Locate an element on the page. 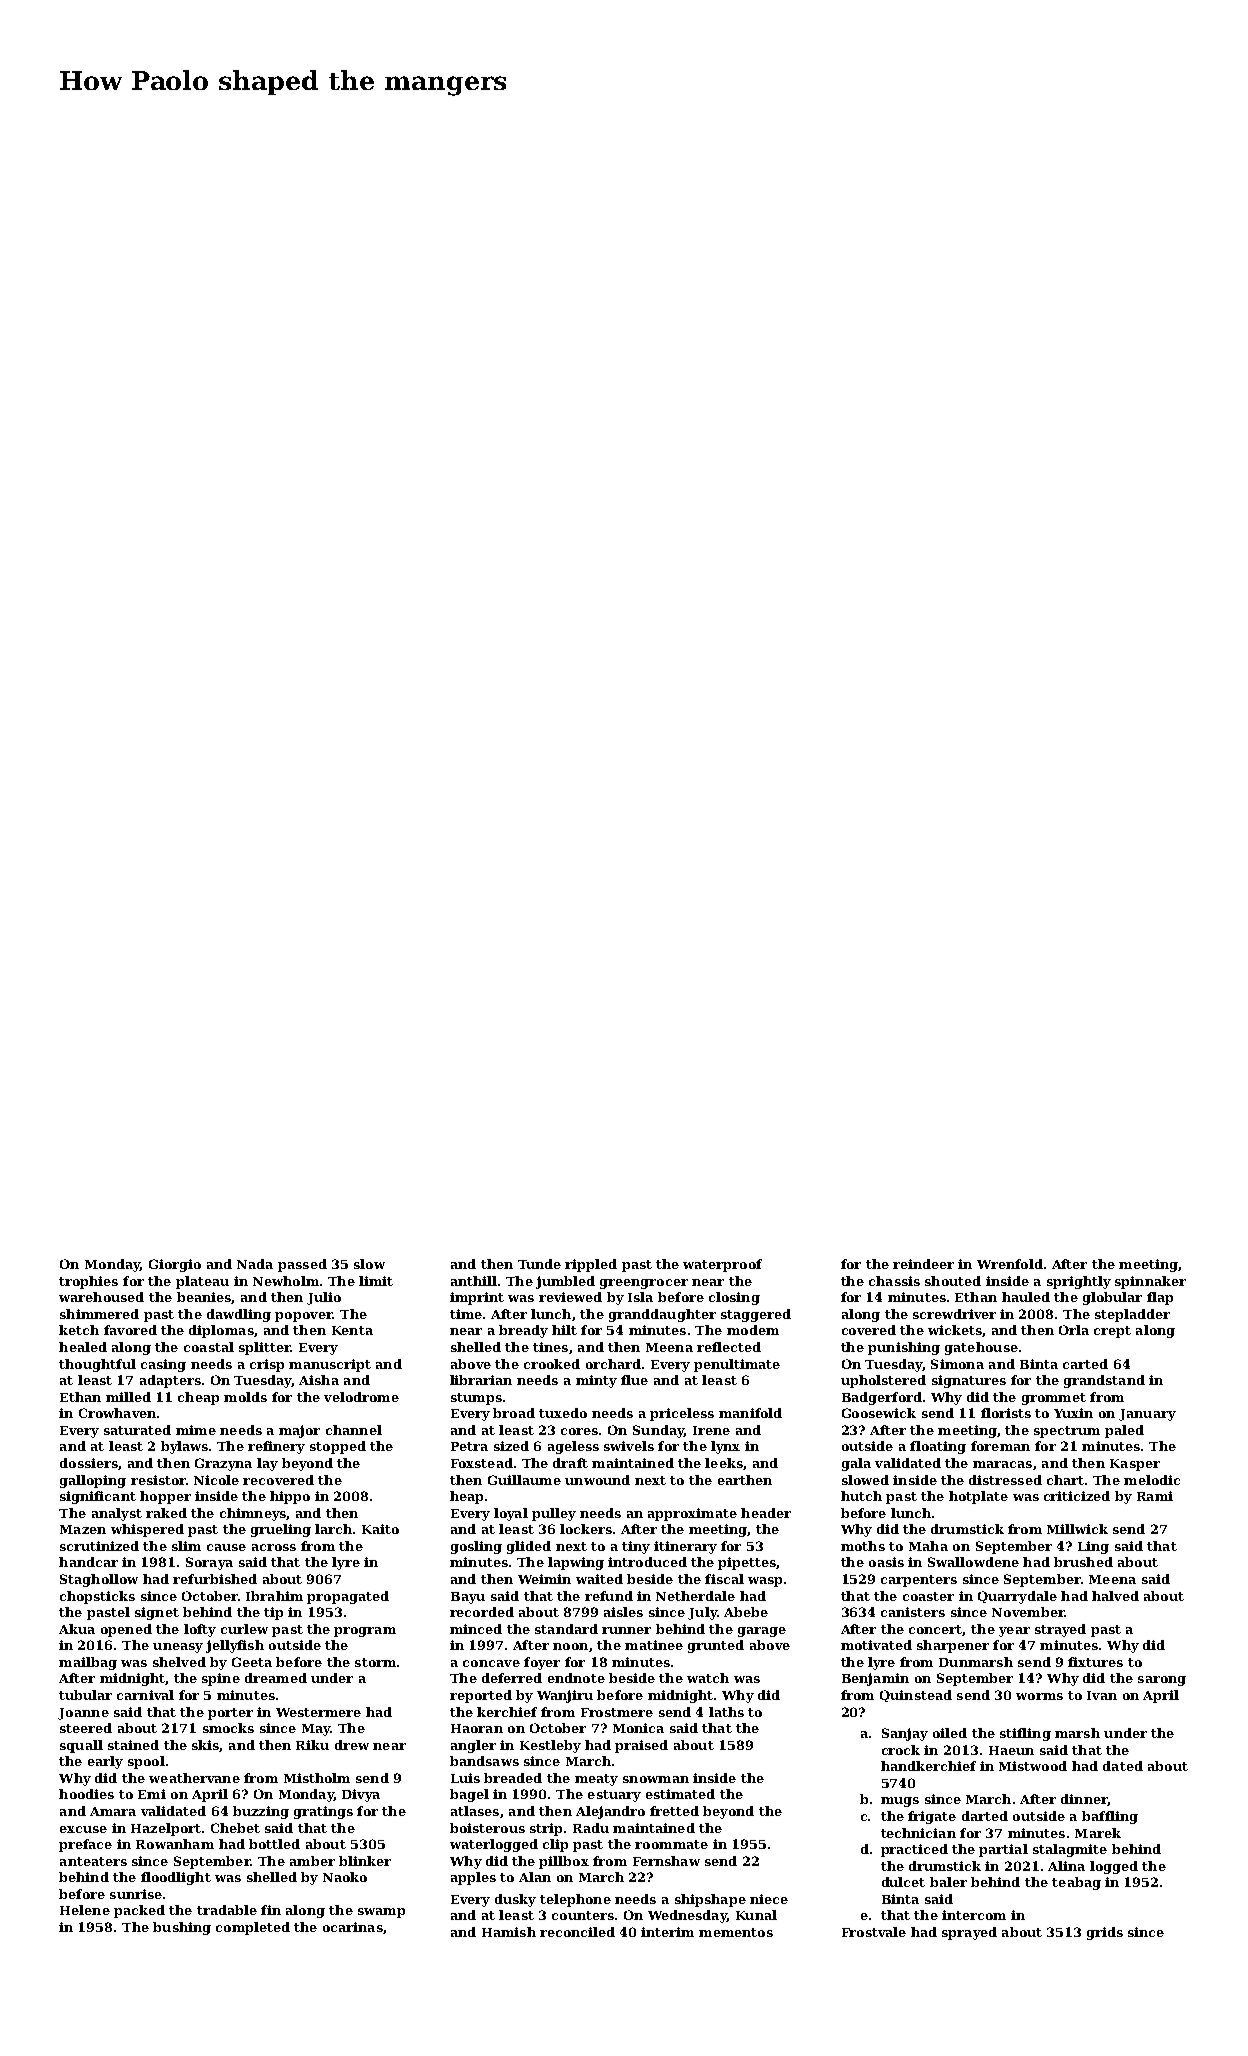 This image has width=1248, height=2056. anthill is located at coordinates (474, 1281).
